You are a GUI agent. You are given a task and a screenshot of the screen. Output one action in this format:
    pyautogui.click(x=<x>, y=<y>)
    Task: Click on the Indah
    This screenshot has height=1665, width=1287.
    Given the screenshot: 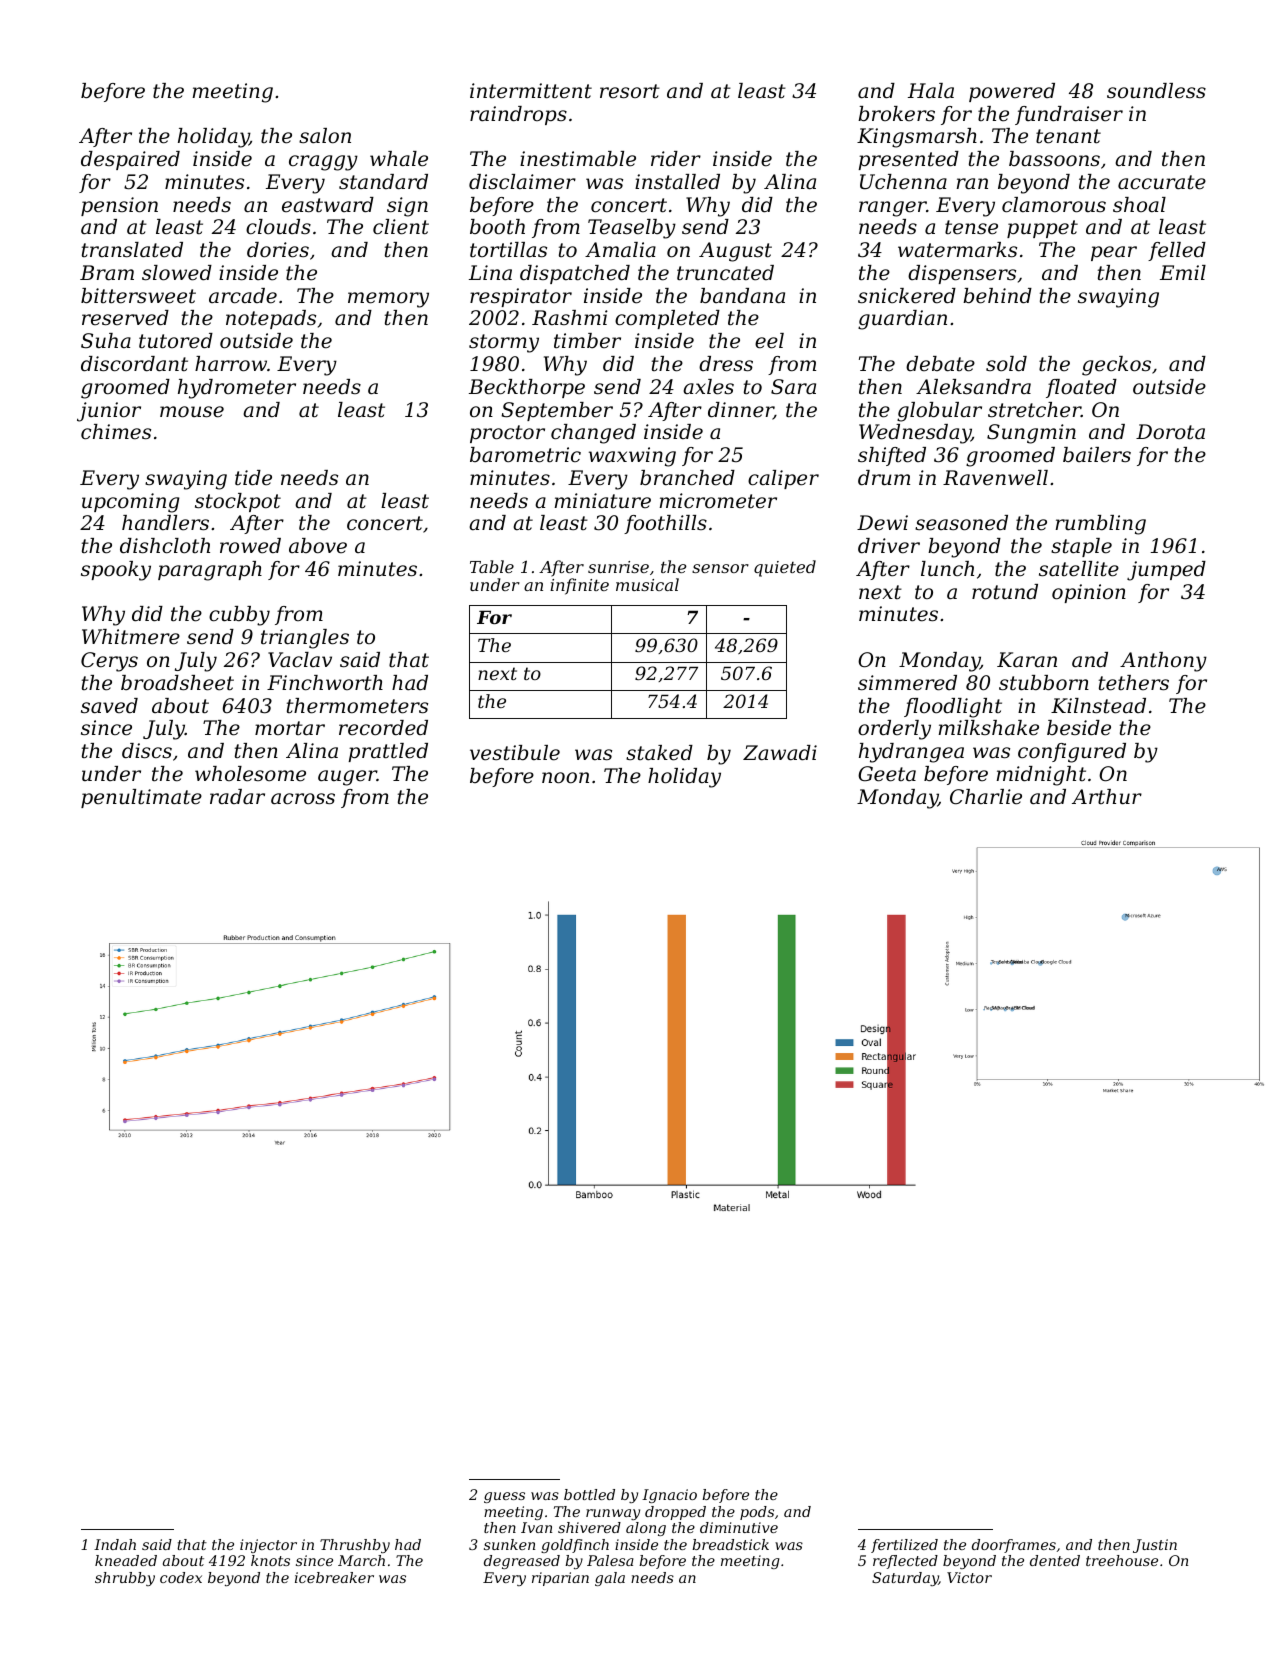 What is the action you would take?
    pyautogui.click(x=115, y=1544)
